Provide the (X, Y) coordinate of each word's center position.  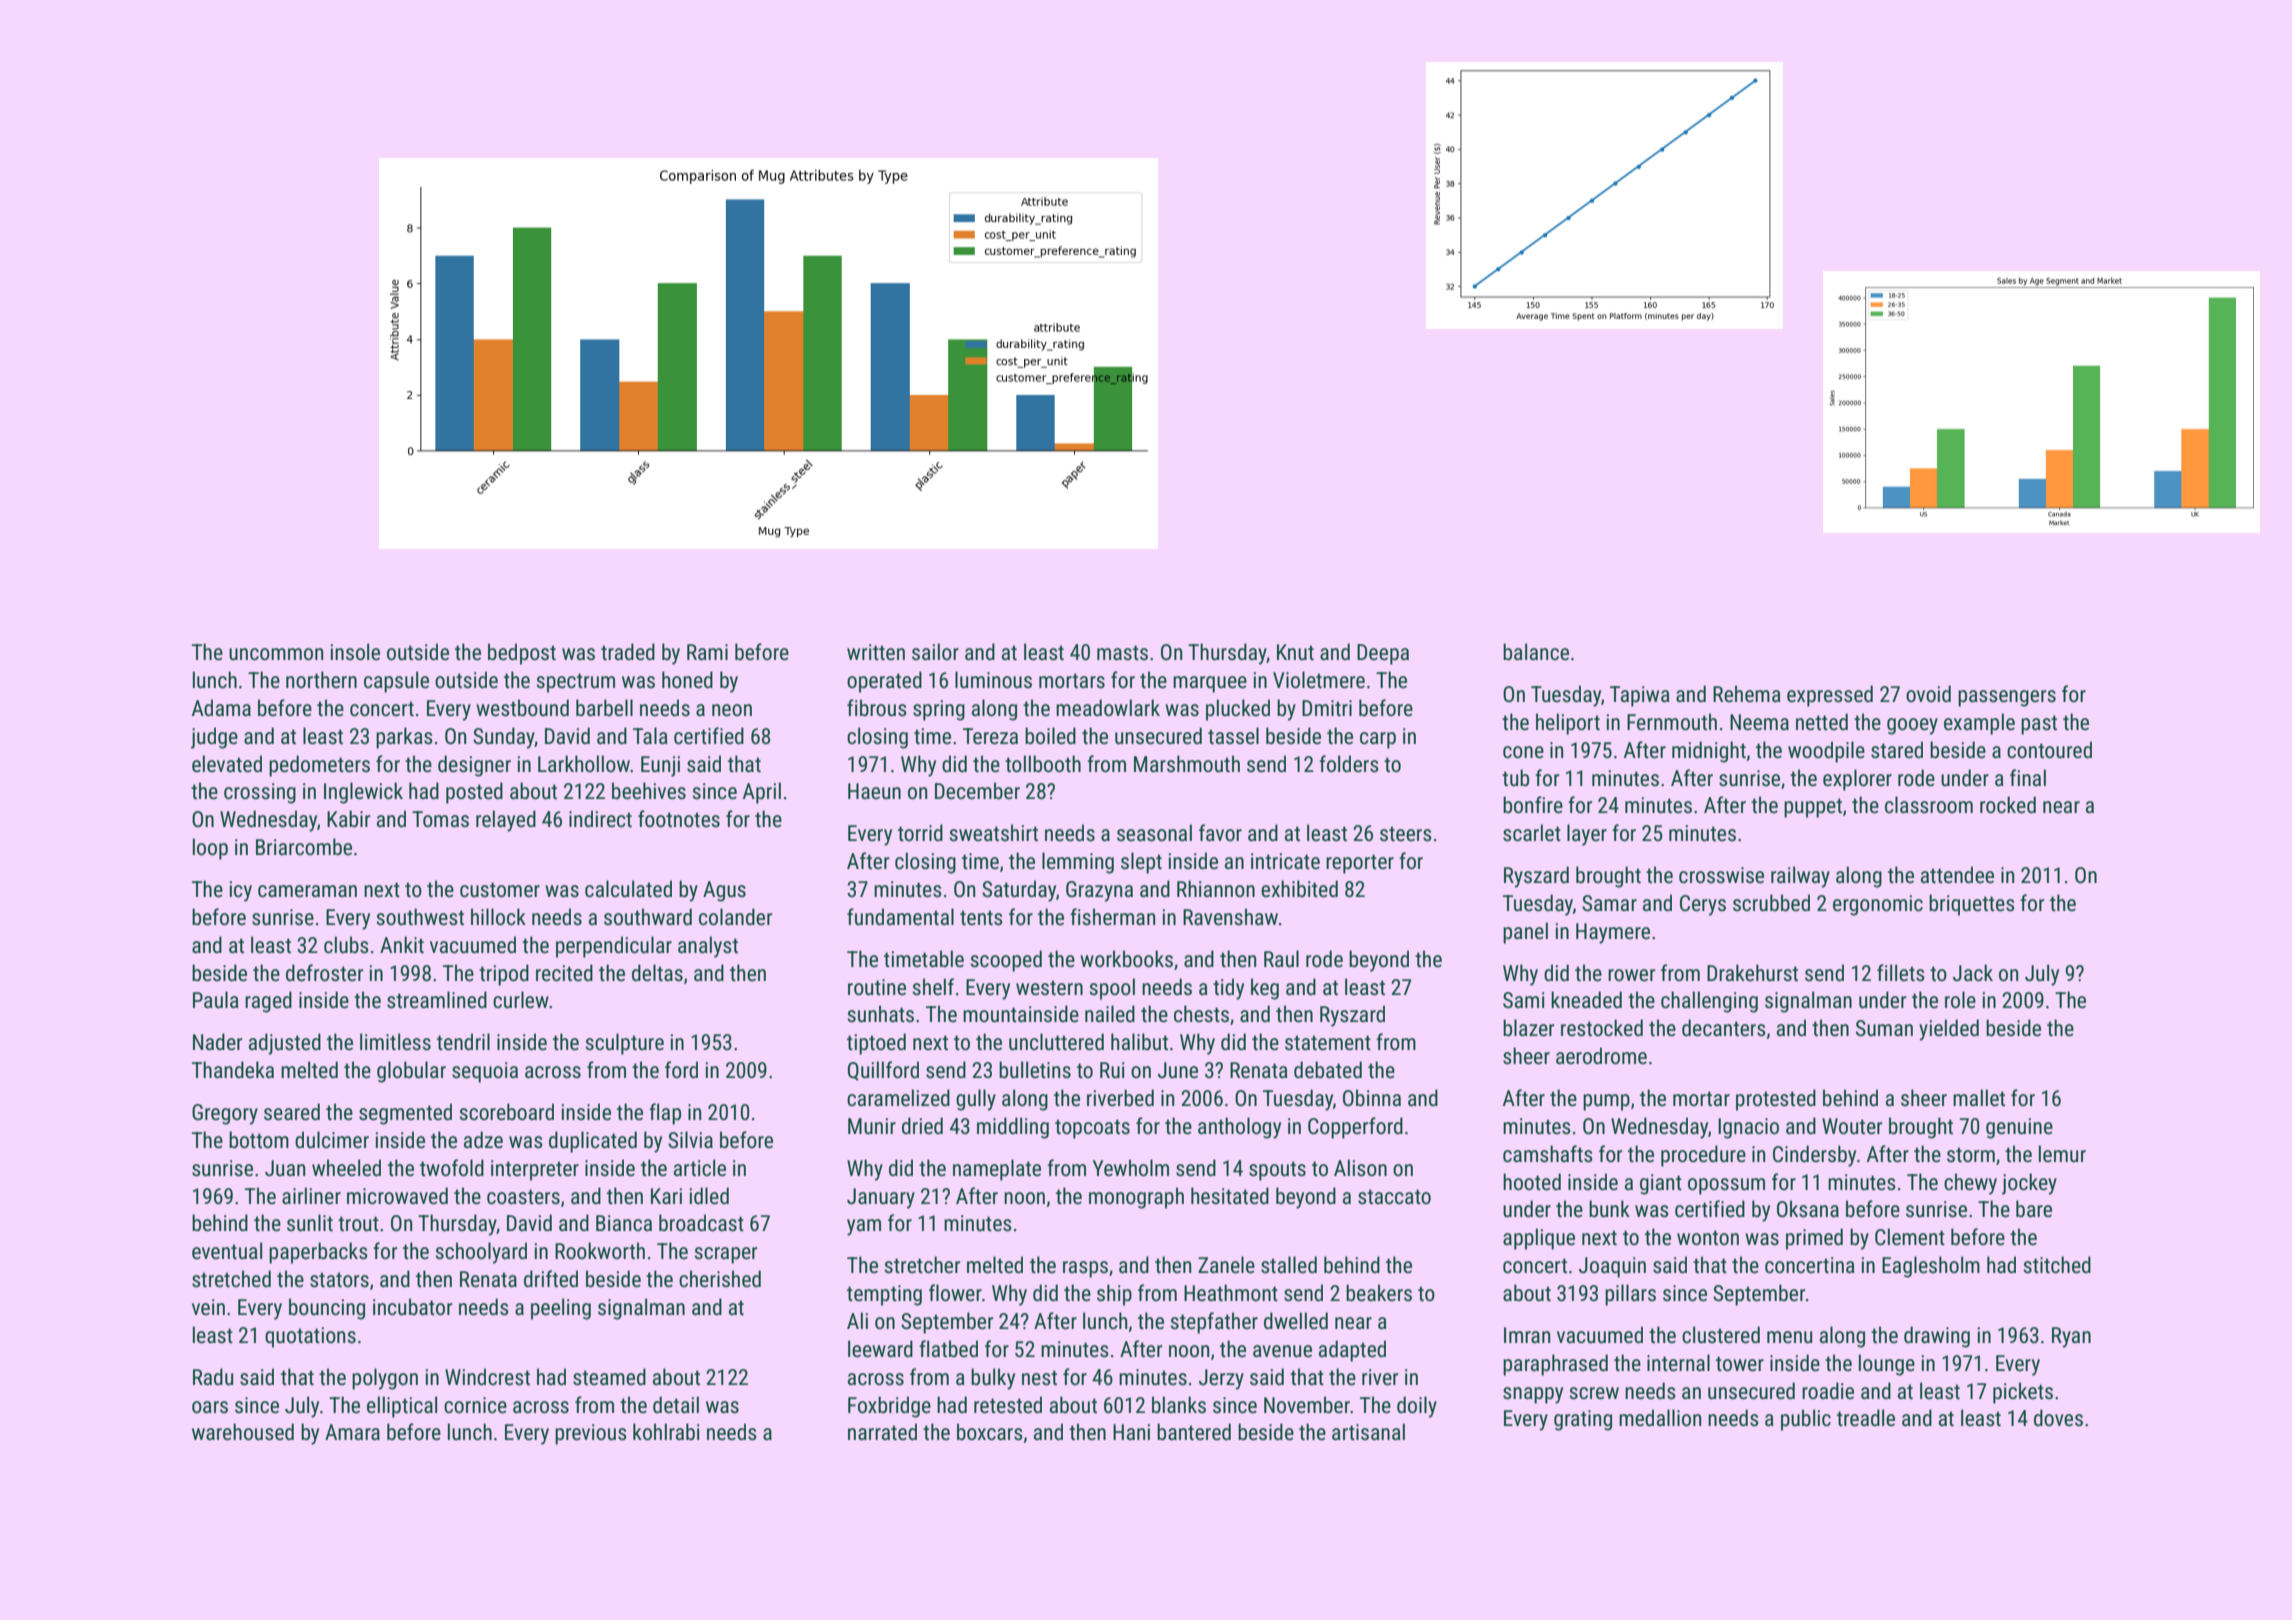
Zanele (1226, 1265)
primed (1814, 1239)
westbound (522, 708)
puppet (1813, 808)
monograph (1136, 1198)
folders (1349, 764)
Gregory (225, 1114)
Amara (352, 1432)
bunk (1609, 1209)
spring (939, 710)
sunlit (310, 1223)
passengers (2007, 698)
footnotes (679, 819)
